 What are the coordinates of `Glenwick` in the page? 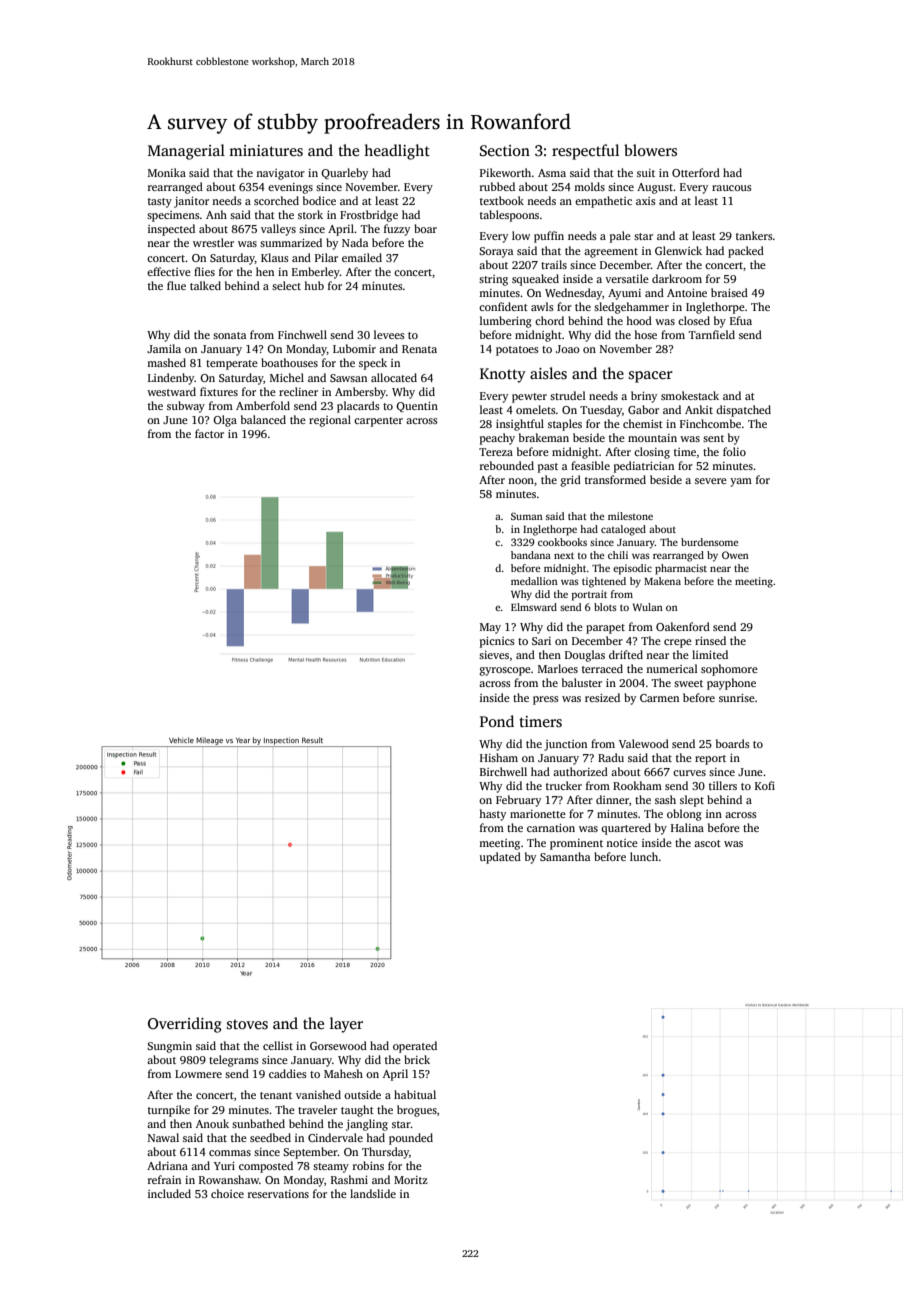 It's located at (678, 250).
